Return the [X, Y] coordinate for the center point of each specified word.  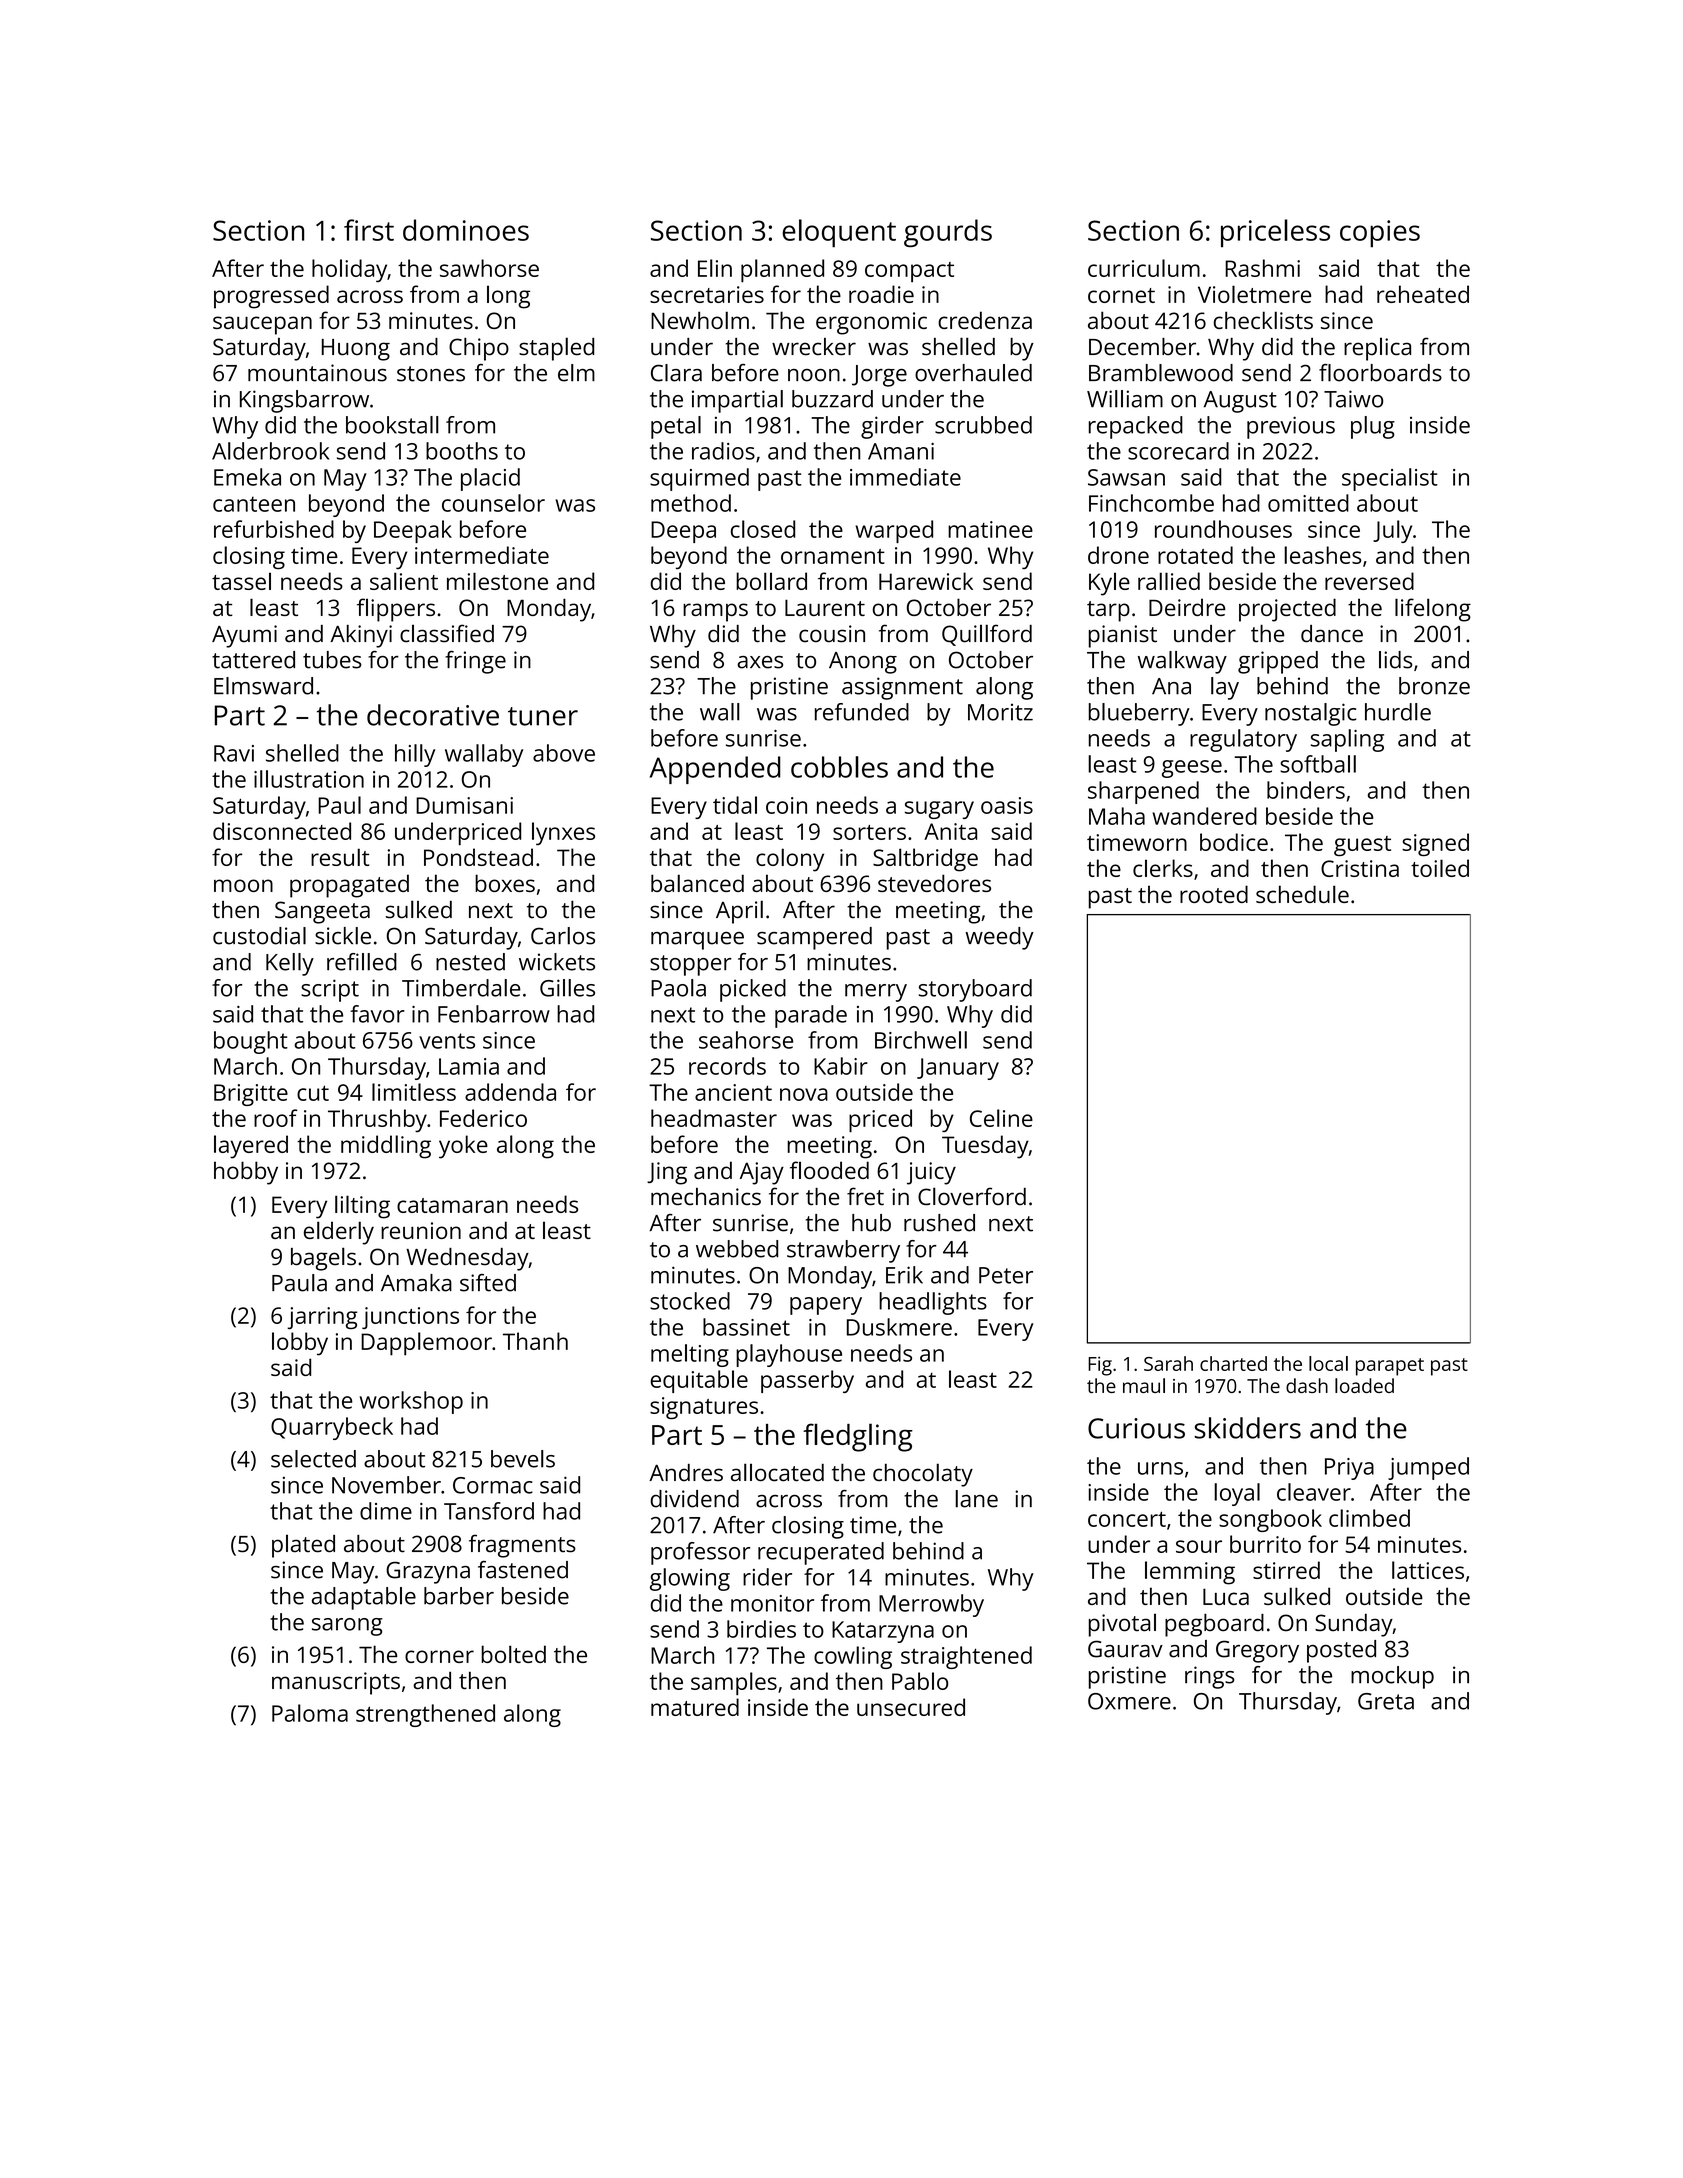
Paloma [310, 1713]
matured [695, 1707]
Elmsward [263, 686]
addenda [510, 1092]
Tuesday [985, 1147]
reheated [1423, 294]
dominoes [466, 230]
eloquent [839, 233]
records [727, 1066]
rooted [1214, 894]
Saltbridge [925, 860]
